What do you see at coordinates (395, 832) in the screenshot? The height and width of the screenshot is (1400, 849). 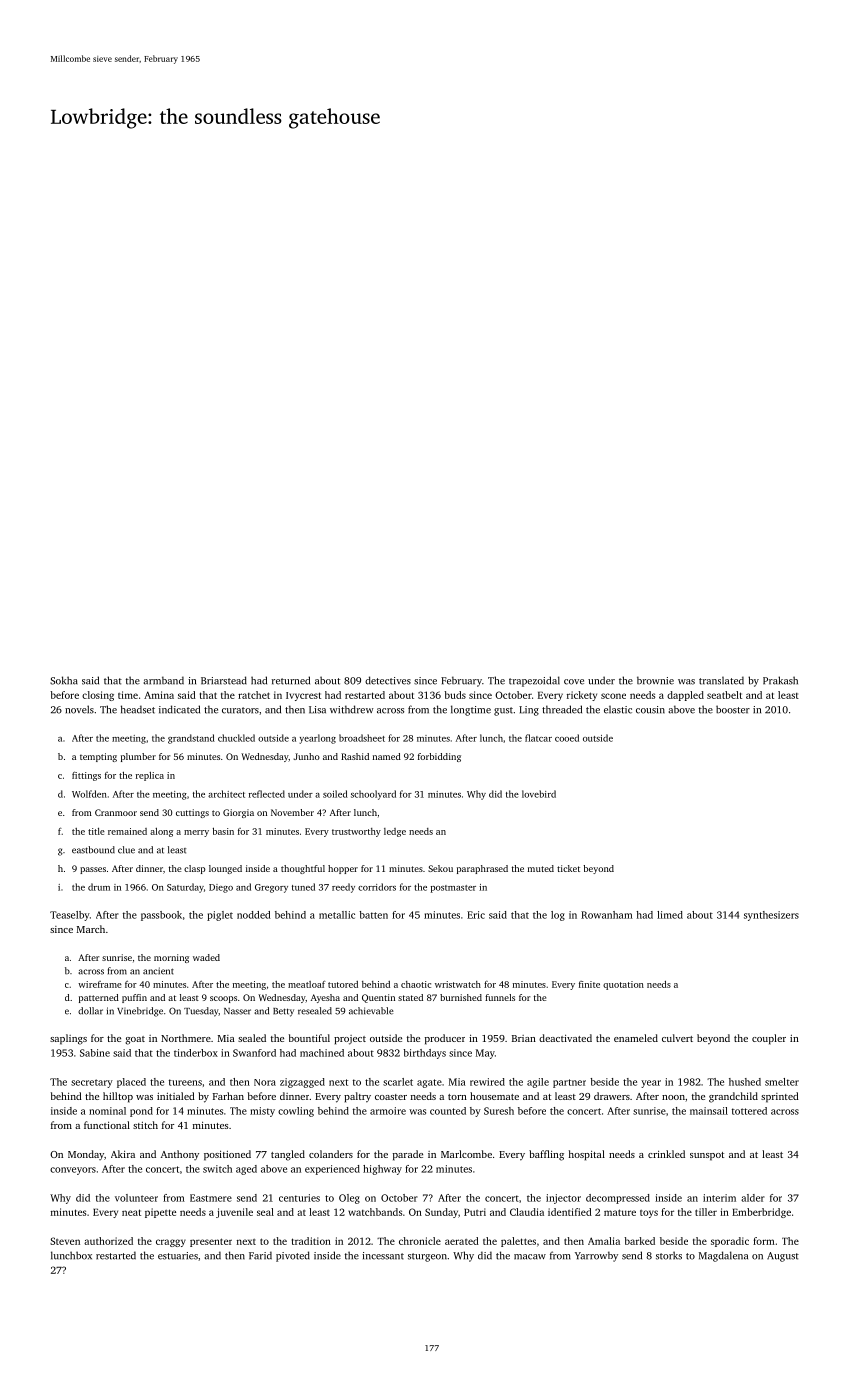 I see `ledge` at bounding box center [395, 832].
